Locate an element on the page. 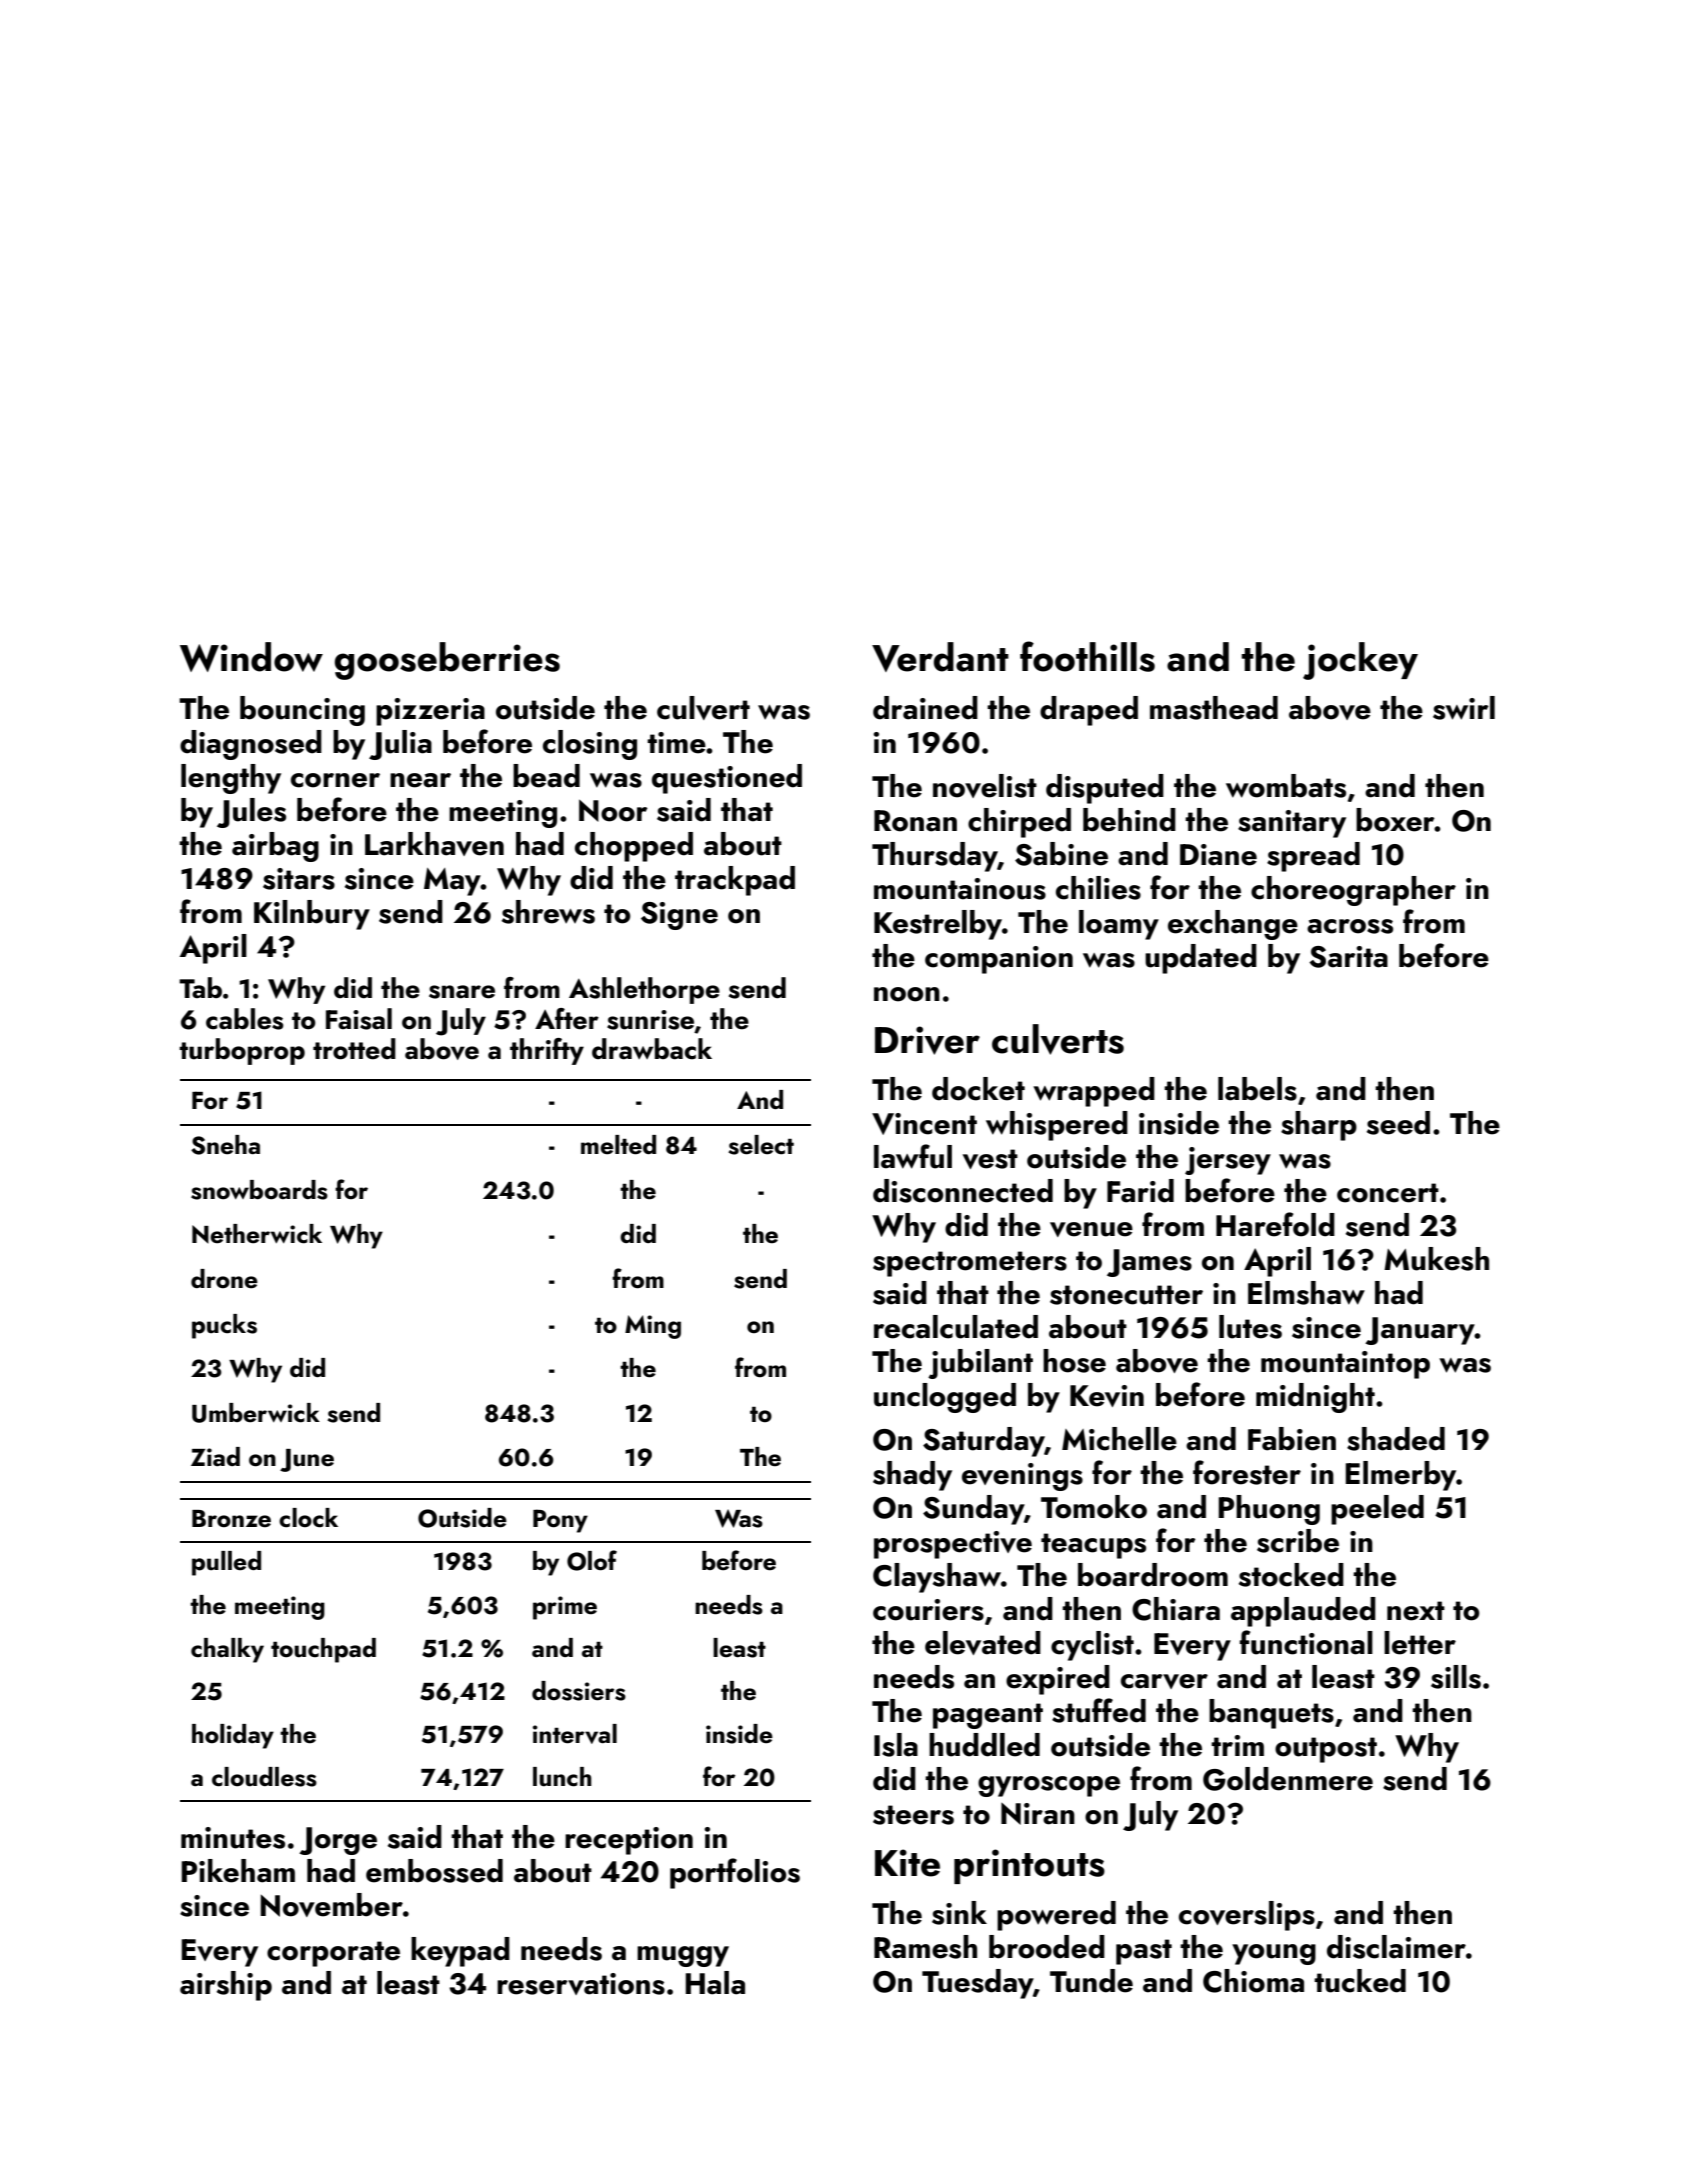 Image resolution: width=1683 pixels, height=2178 pixels. drawback is located at coordinates (652, 1049).
